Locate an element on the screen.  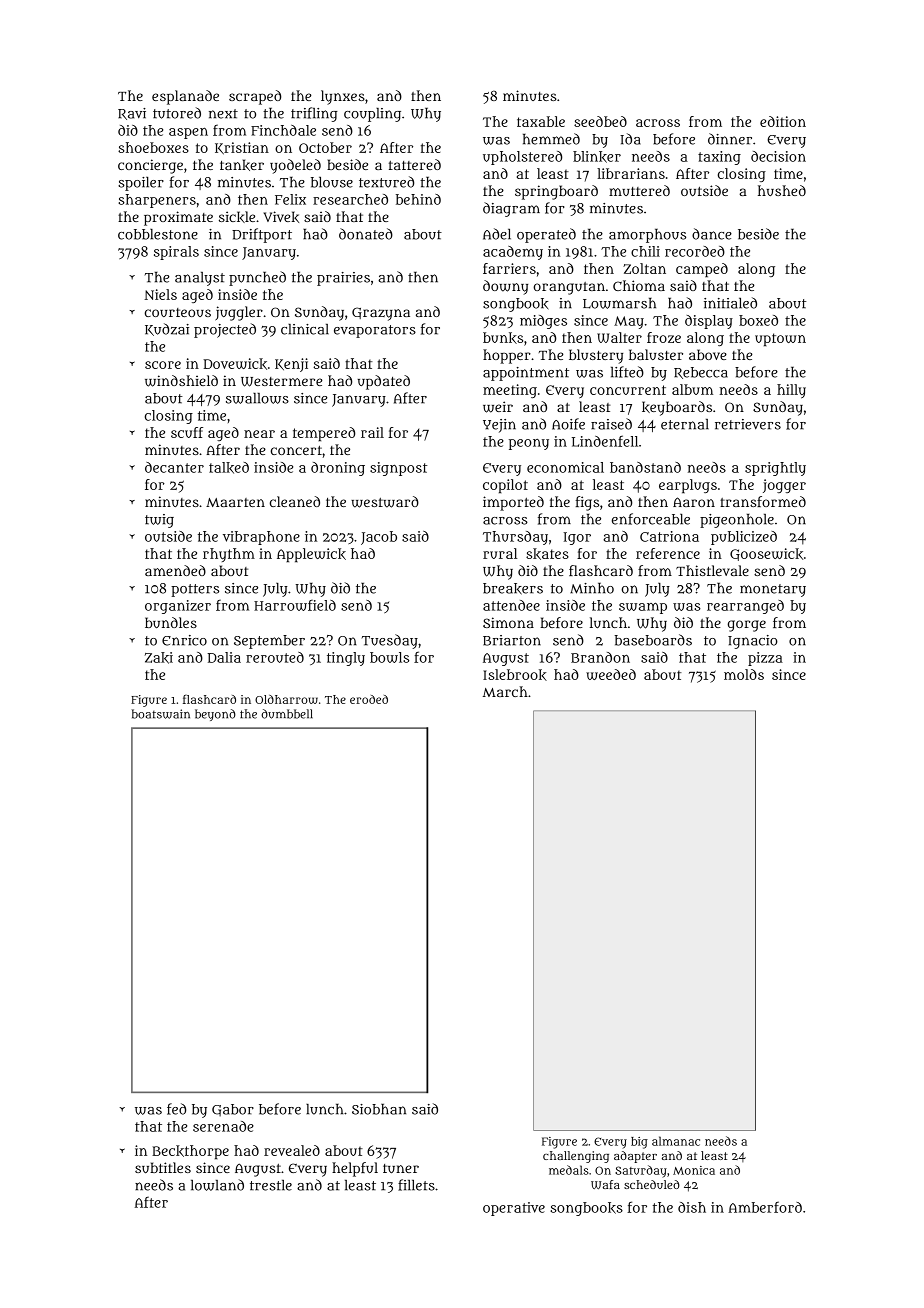
seedbed is located at coordinates (600, 121).
